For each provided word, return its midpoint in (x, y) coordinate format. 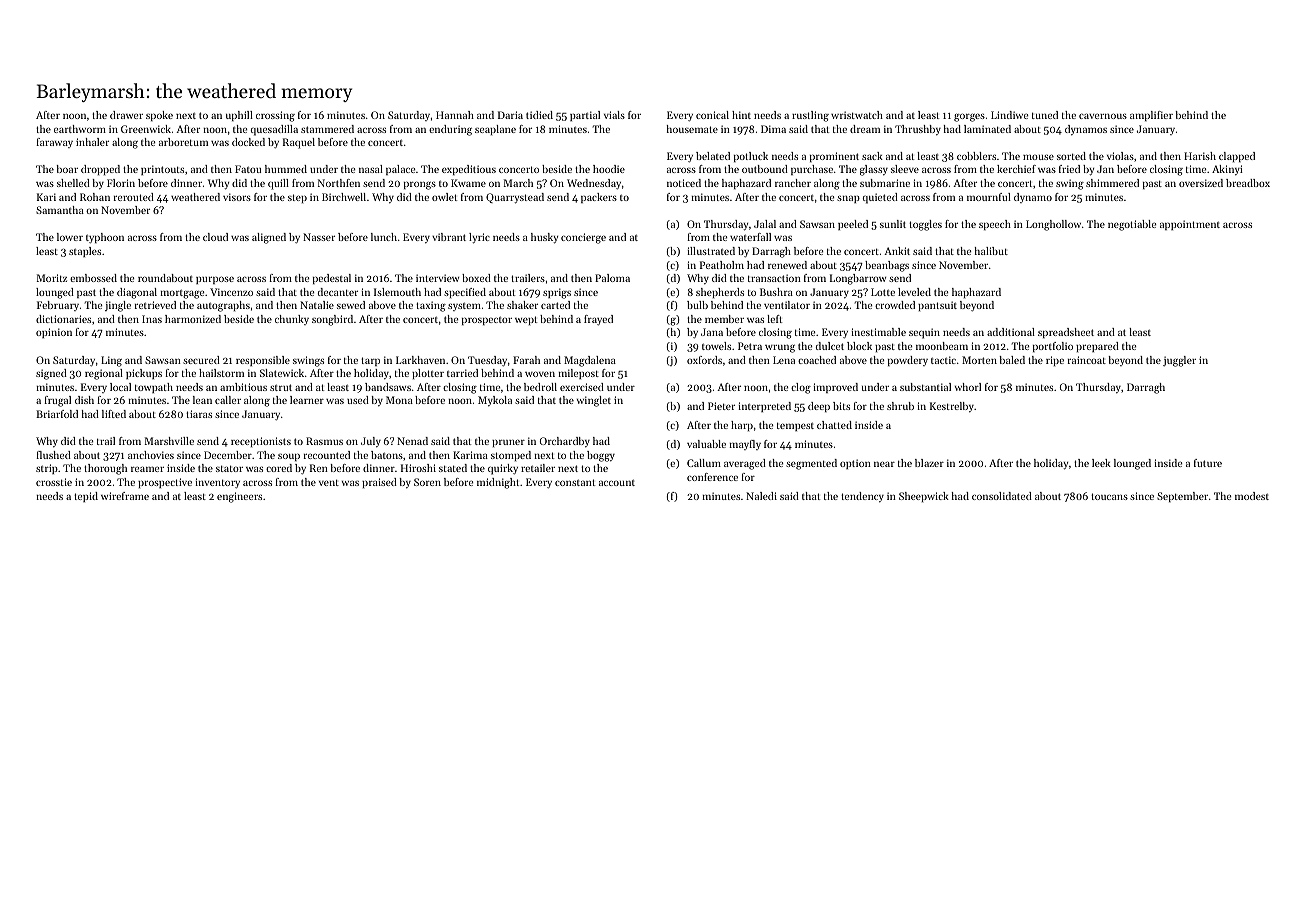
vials (614, 115)
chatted (834, 425)
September (1182, 497)
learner (307, 400)
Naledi (761, 496)
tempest (795, 426)
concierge (583, 238)
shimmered (1112, 183)
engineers (239, 497)
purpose (215, 280)
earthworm (80, 129)
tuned (1045, 115)
